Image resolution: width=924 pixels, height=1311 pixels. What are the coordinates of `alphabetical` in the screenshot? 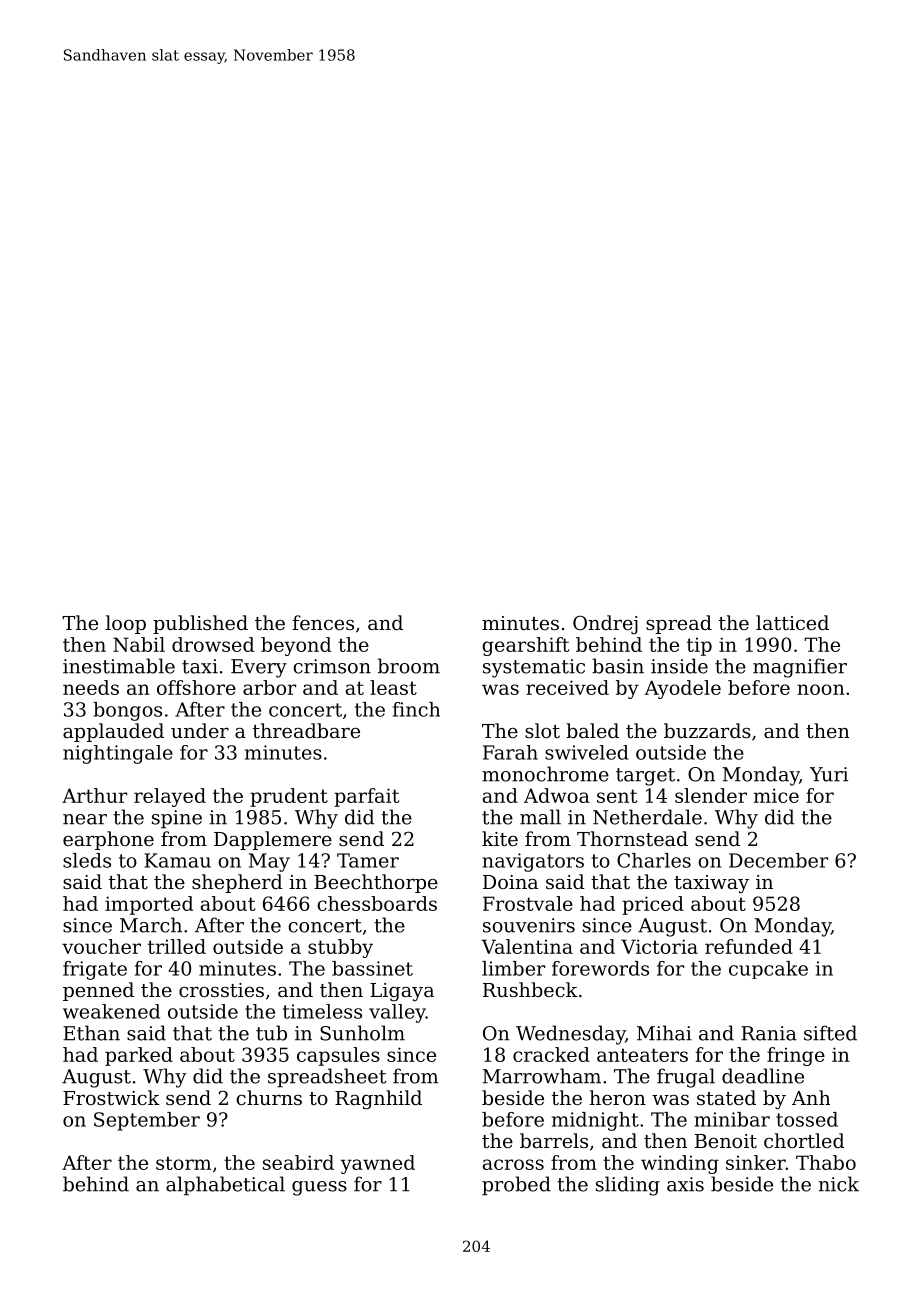 It's located at (225, 1186).
